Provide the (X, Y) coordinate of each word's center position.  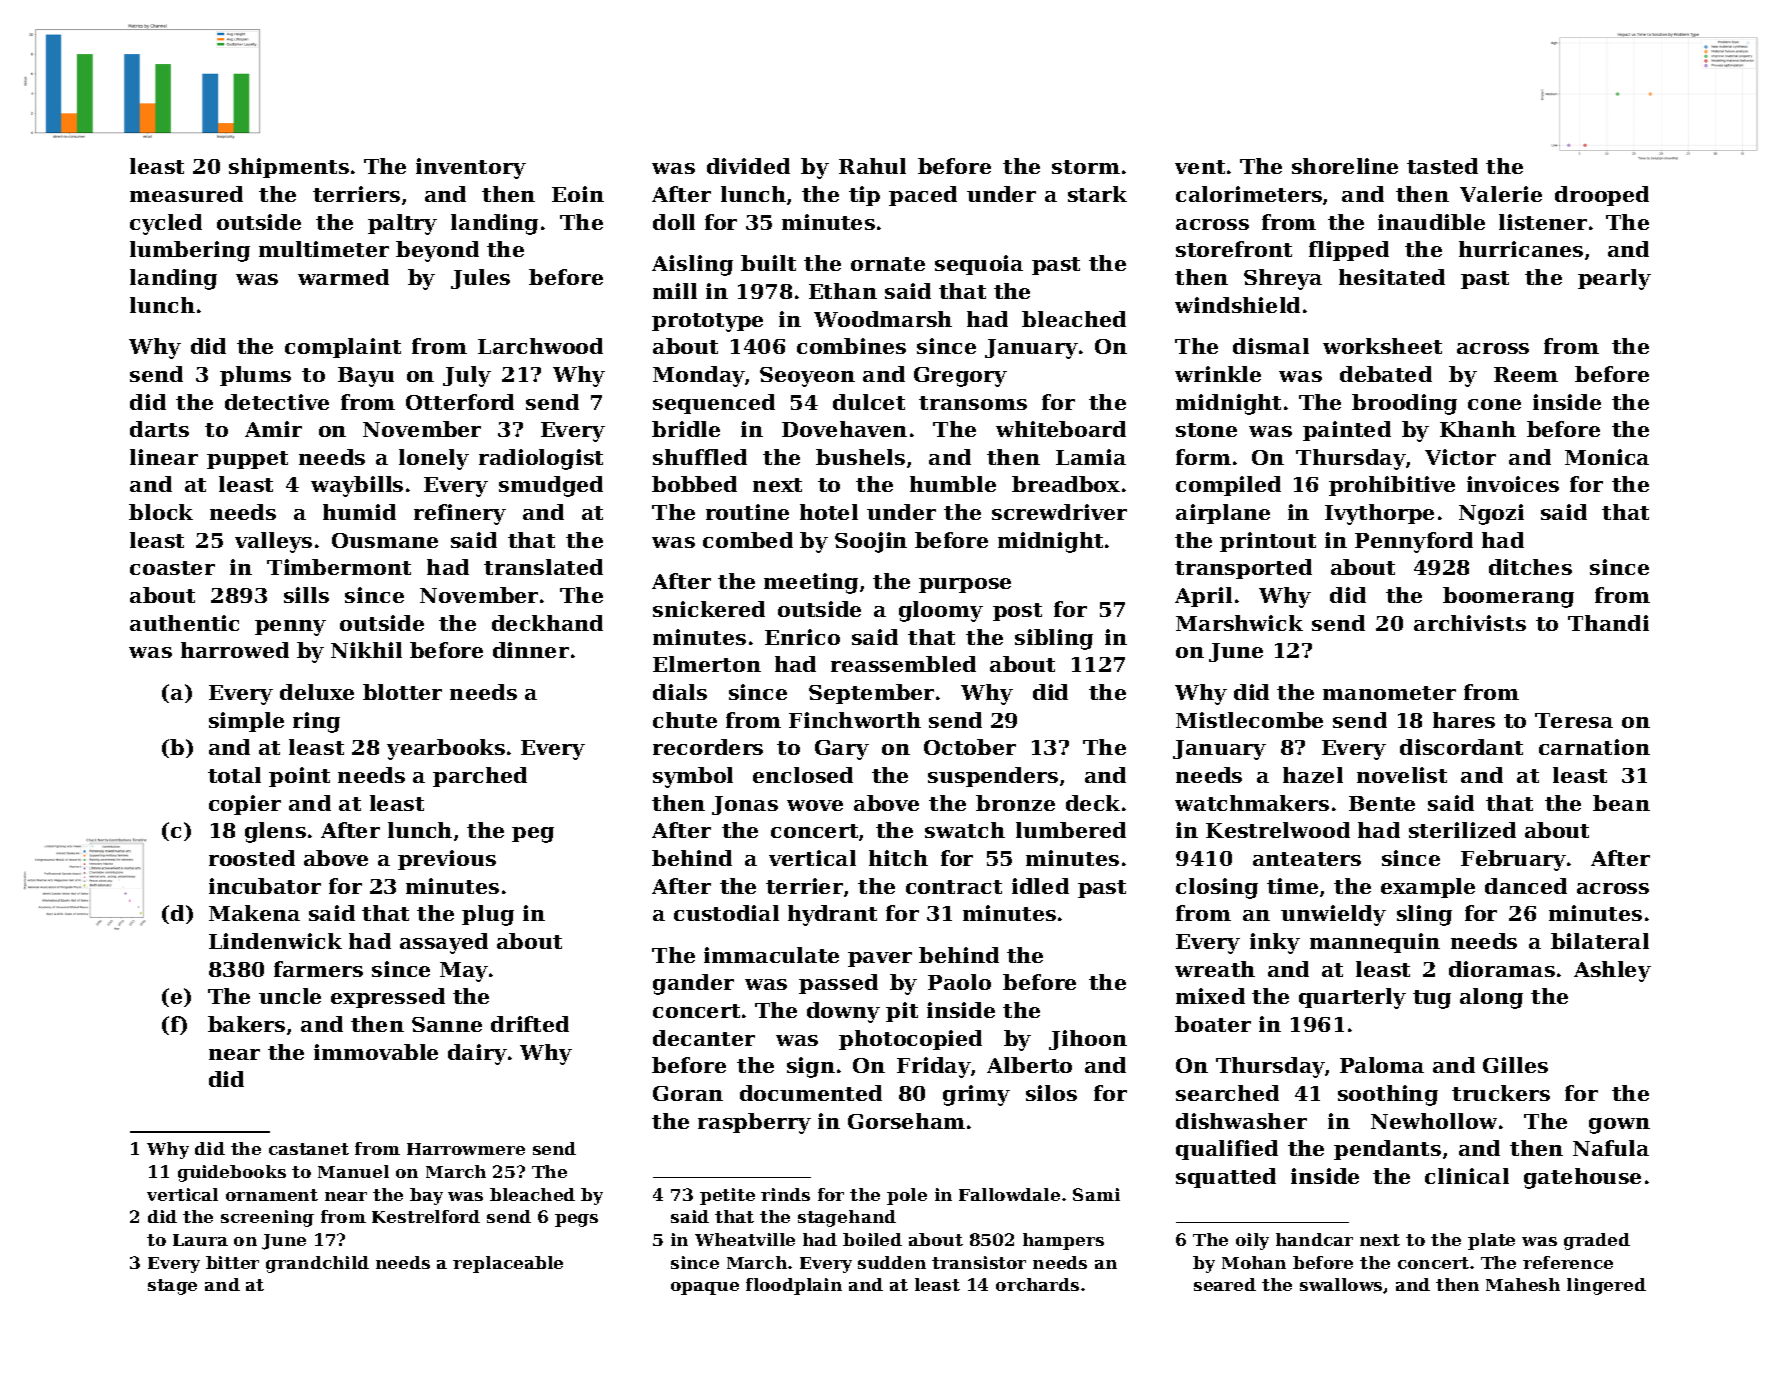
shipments (289, 168)
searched (1227, 1093)
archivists (1470, 623)
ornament (272, 1195)
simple (246, 722)
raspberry (754, 1123)
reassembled (903, 664)
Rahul (872, 166)
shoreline (1345, 166)
